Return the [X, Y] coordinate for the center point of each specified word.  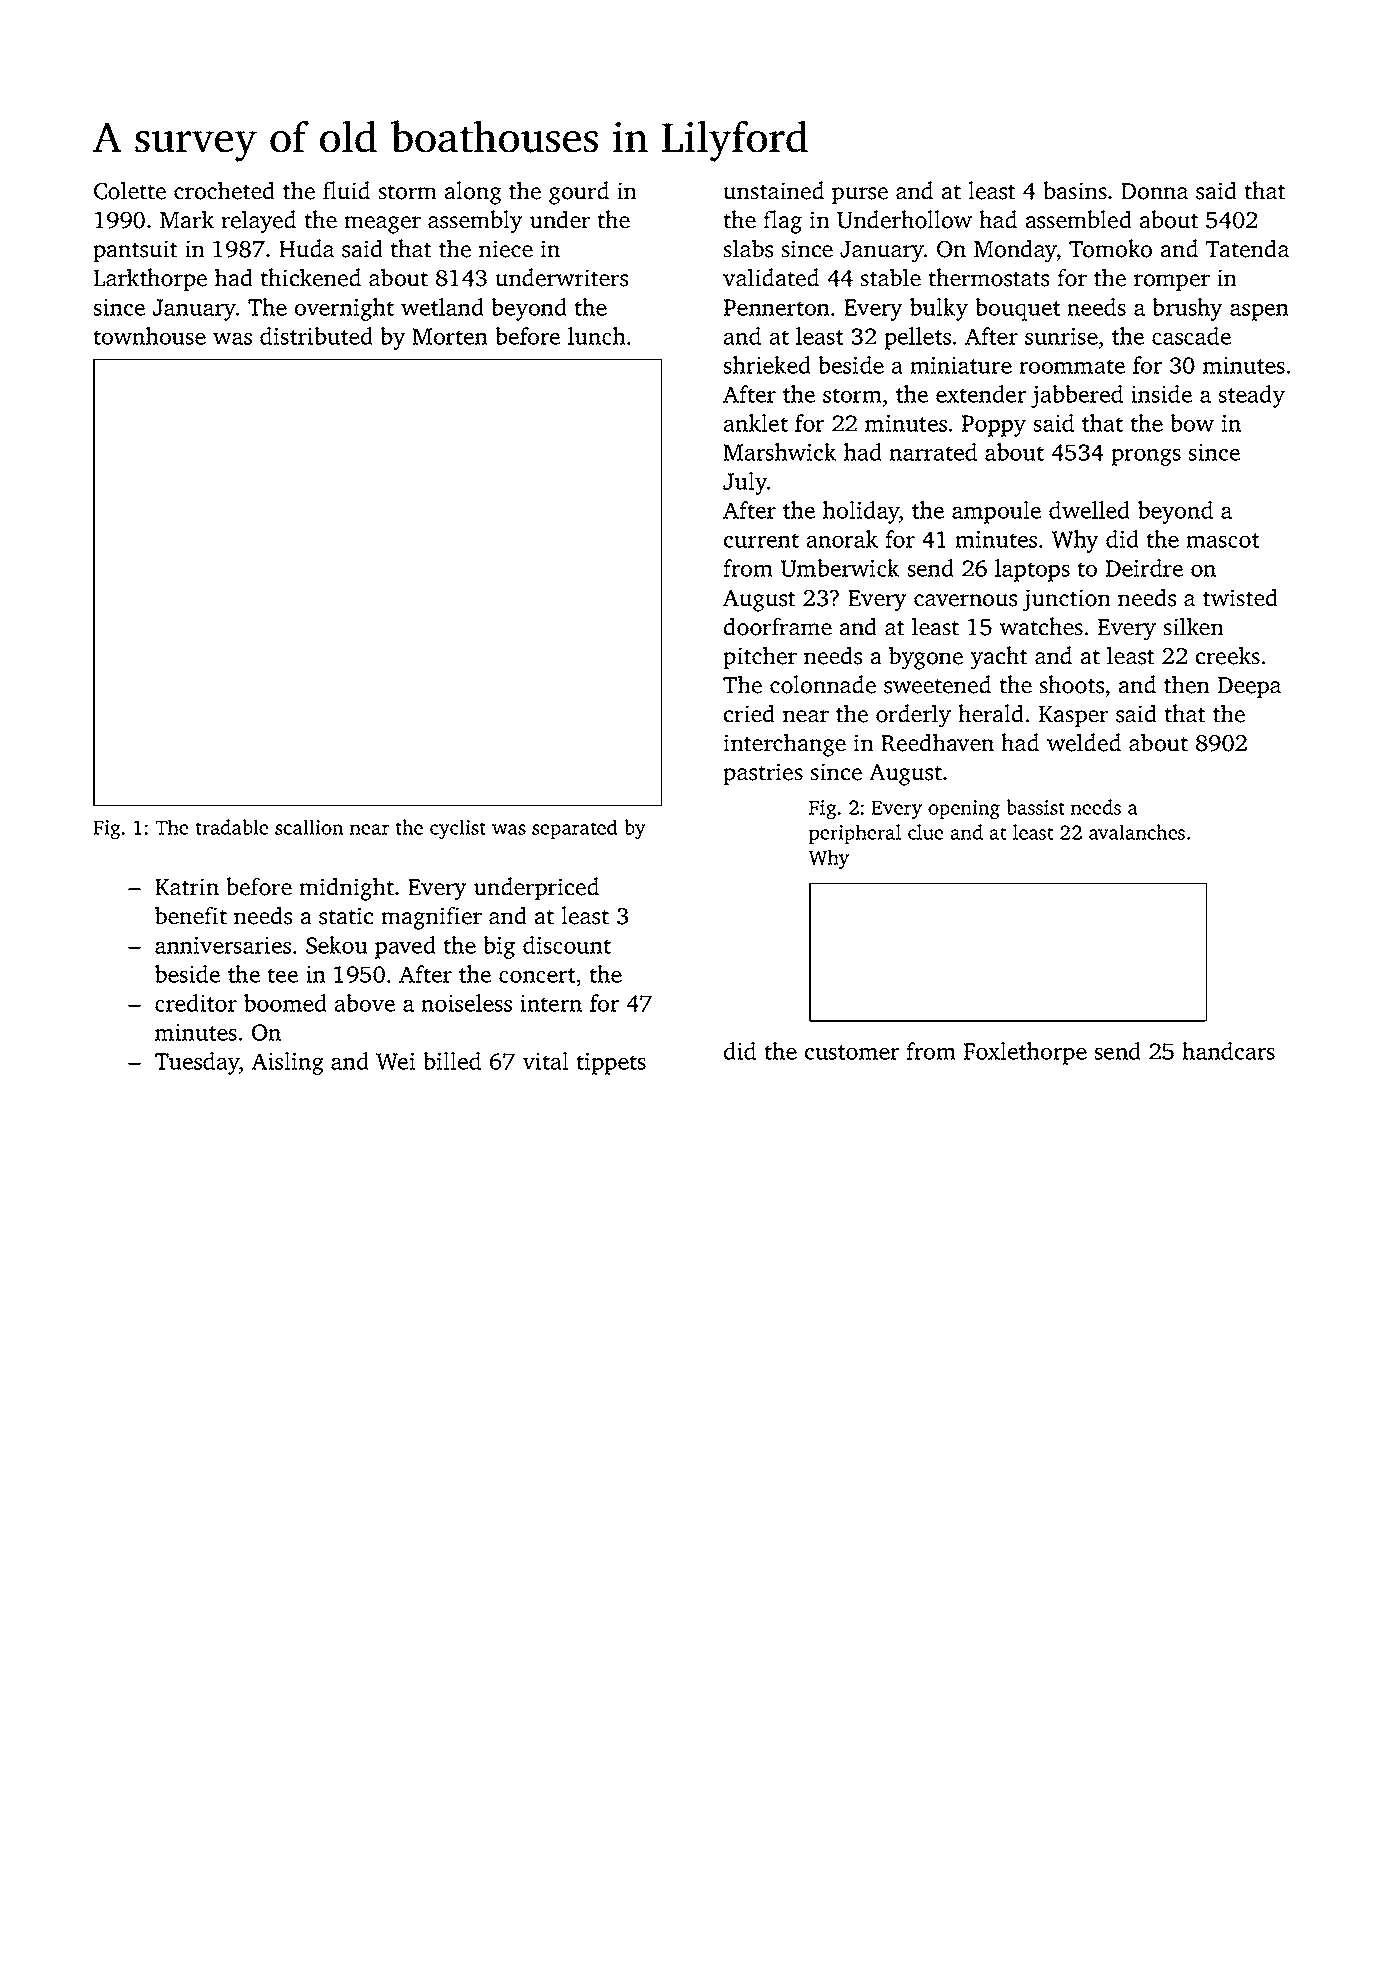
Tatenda [1247, 248]
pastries [763, 774]
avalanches [1137, 832]
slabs [748, 248]
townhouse [149, 336]
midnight [346, 889]
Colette [130, 190]
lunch [597, 336]
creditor [196, 1003]
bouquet [1018, 309]
